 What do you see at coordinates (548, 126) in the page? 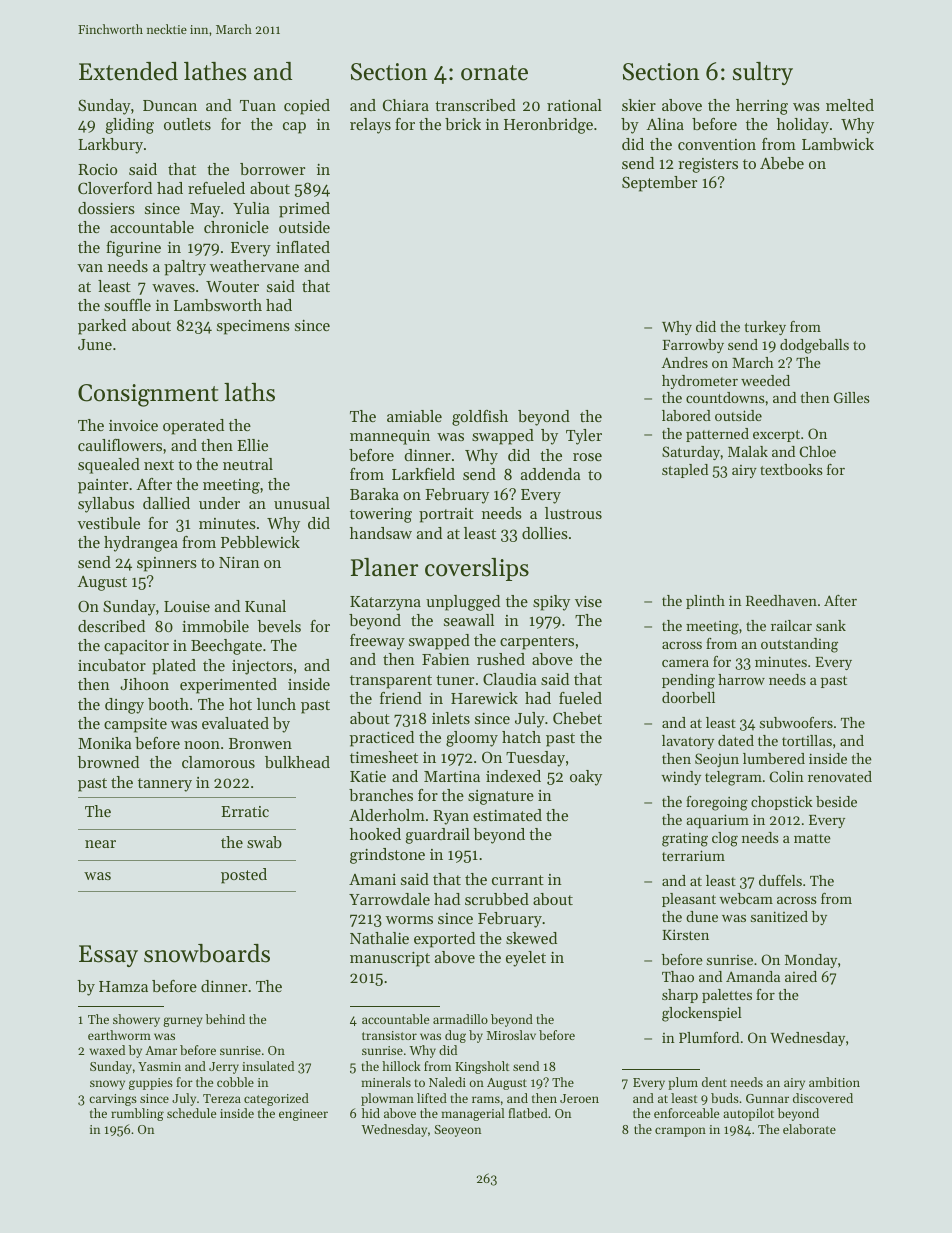
I see `Heronbridge` at bounding box center [548, 126].
